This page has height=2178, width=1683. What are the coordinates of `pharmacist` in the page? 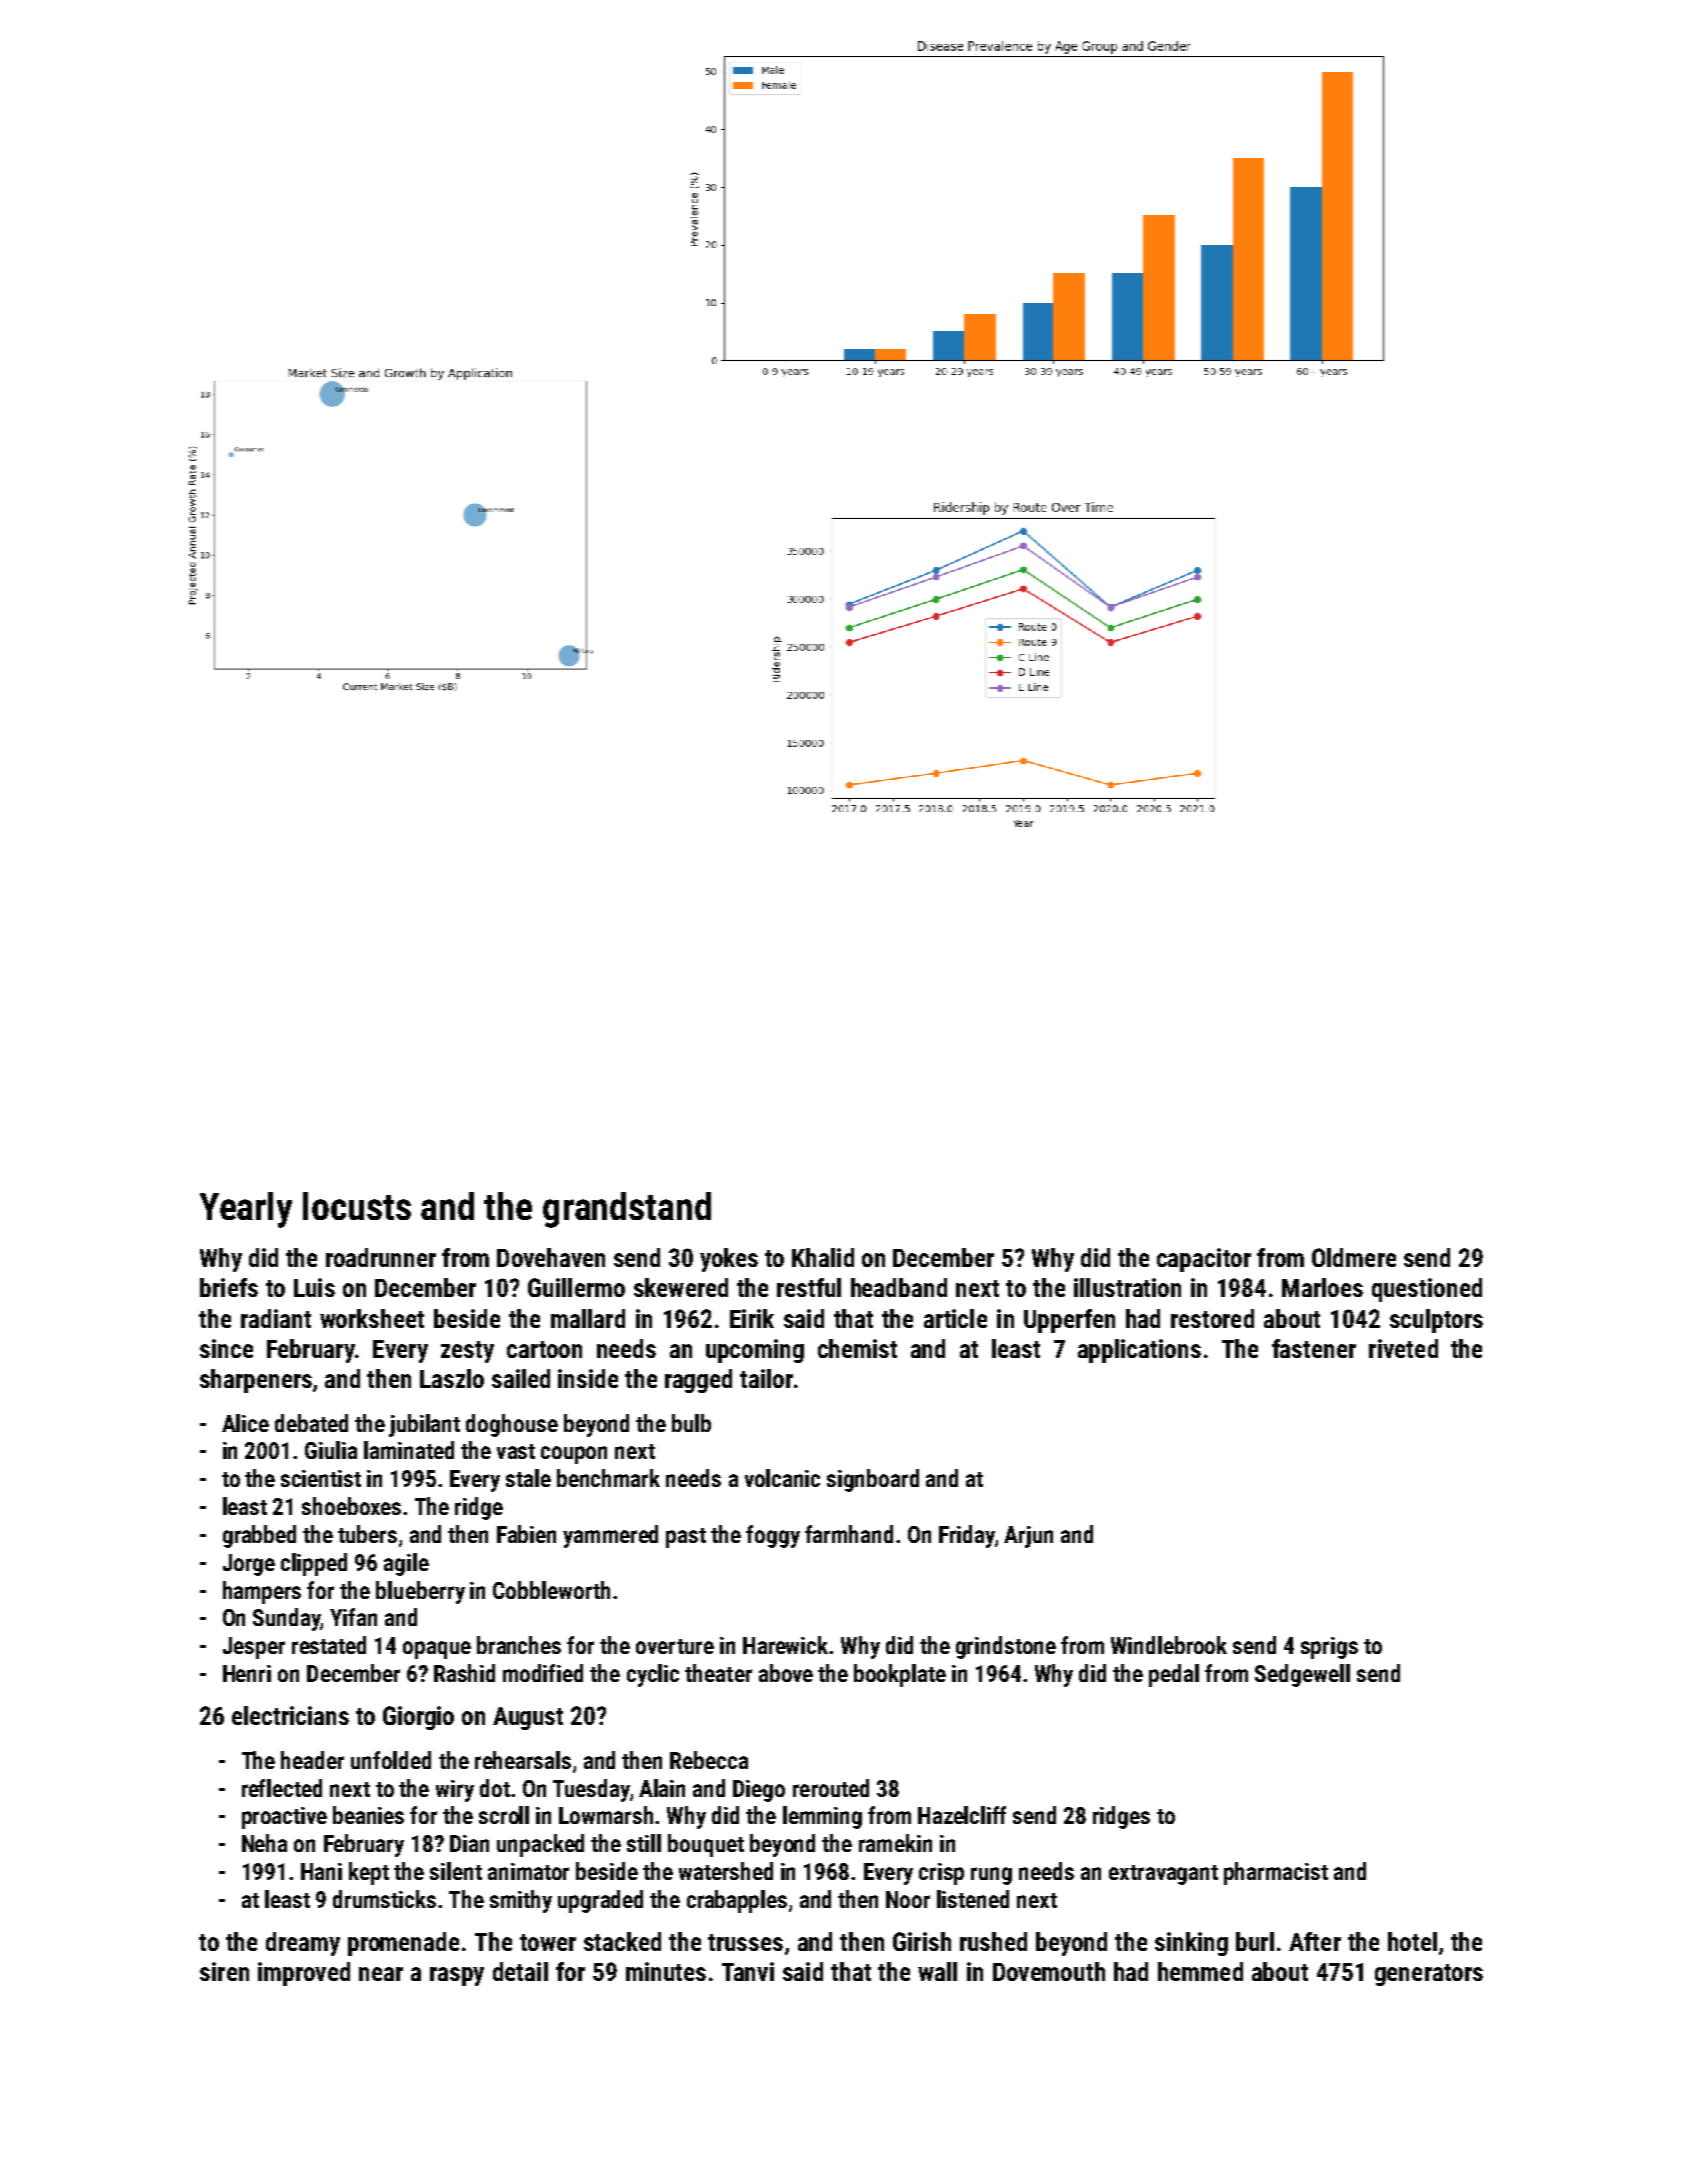 It's located at (1276, 1873).
